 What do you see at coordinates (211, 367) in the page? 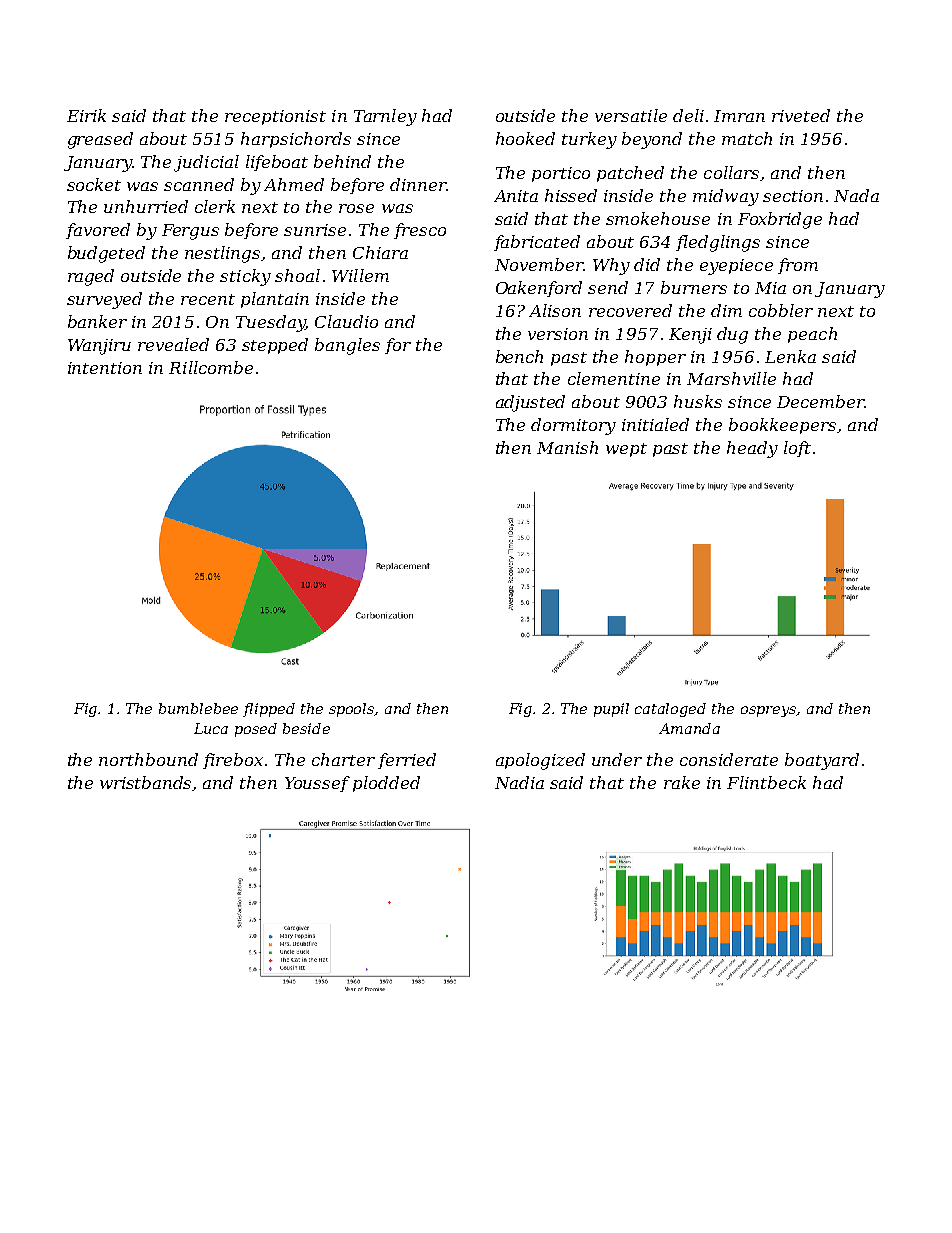
I see `Rillcombe` at bounding box center [211, 367].
